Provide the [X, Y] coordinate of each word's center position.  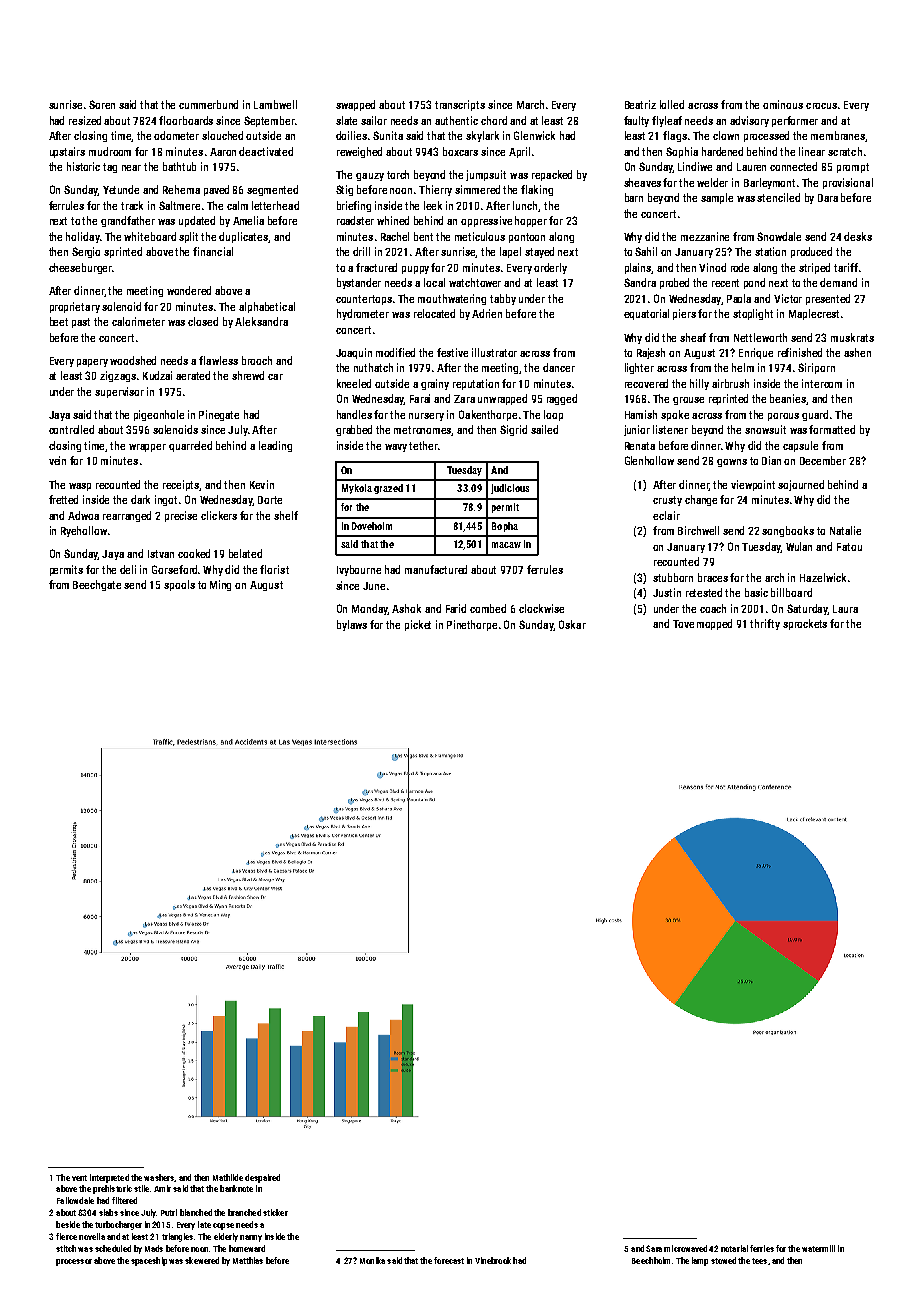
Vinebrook [493, 1260]
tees [759, 1261]
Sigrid [513, 430]
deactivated [266, 151]
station [770, 251]
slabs [108, 1212]
